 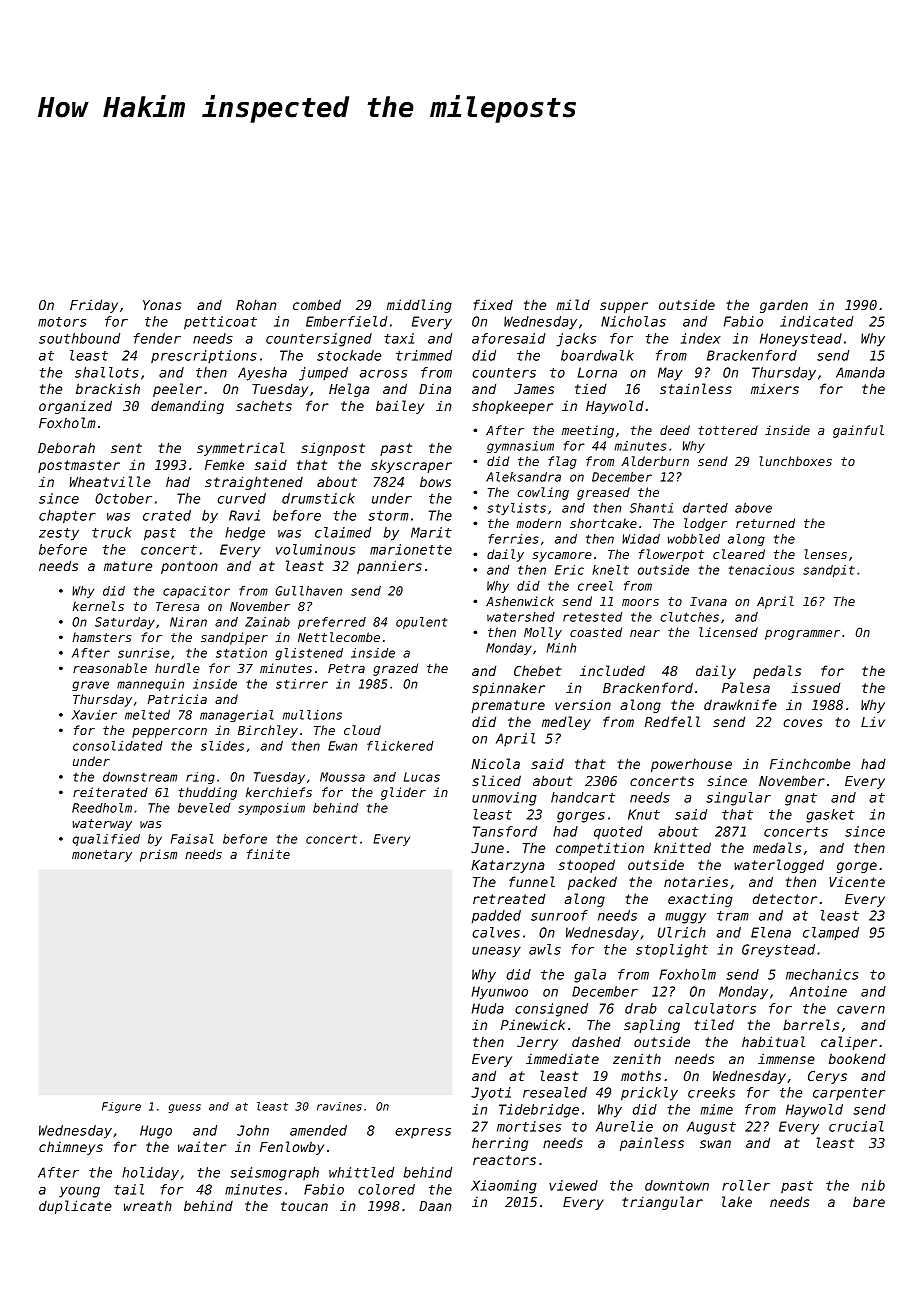 What do you see at coordinates (383, 374) in the document?
I see `across` at bounding box center [383, 374].
